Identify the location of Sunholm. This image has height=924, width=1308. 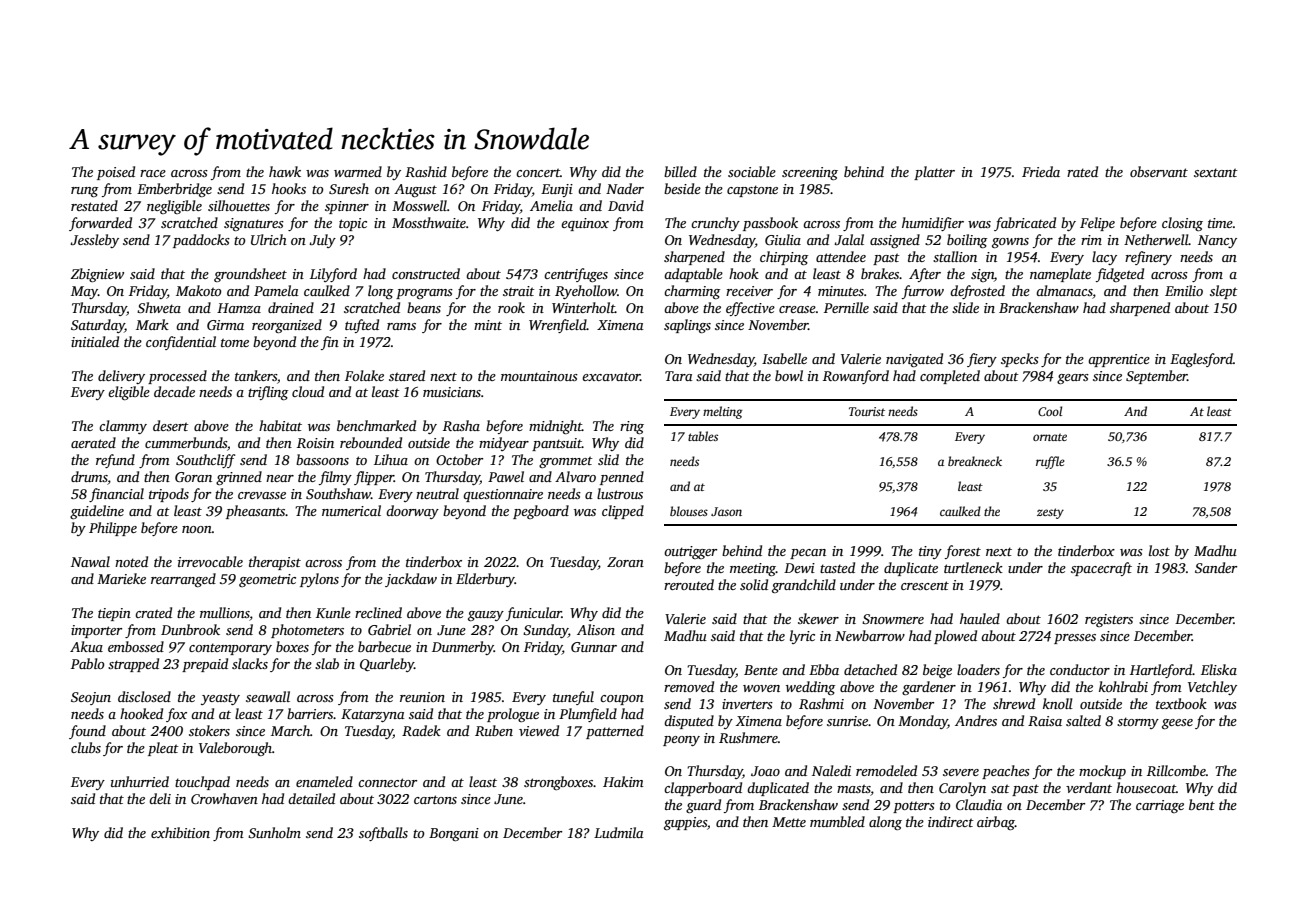
(274, 832).
